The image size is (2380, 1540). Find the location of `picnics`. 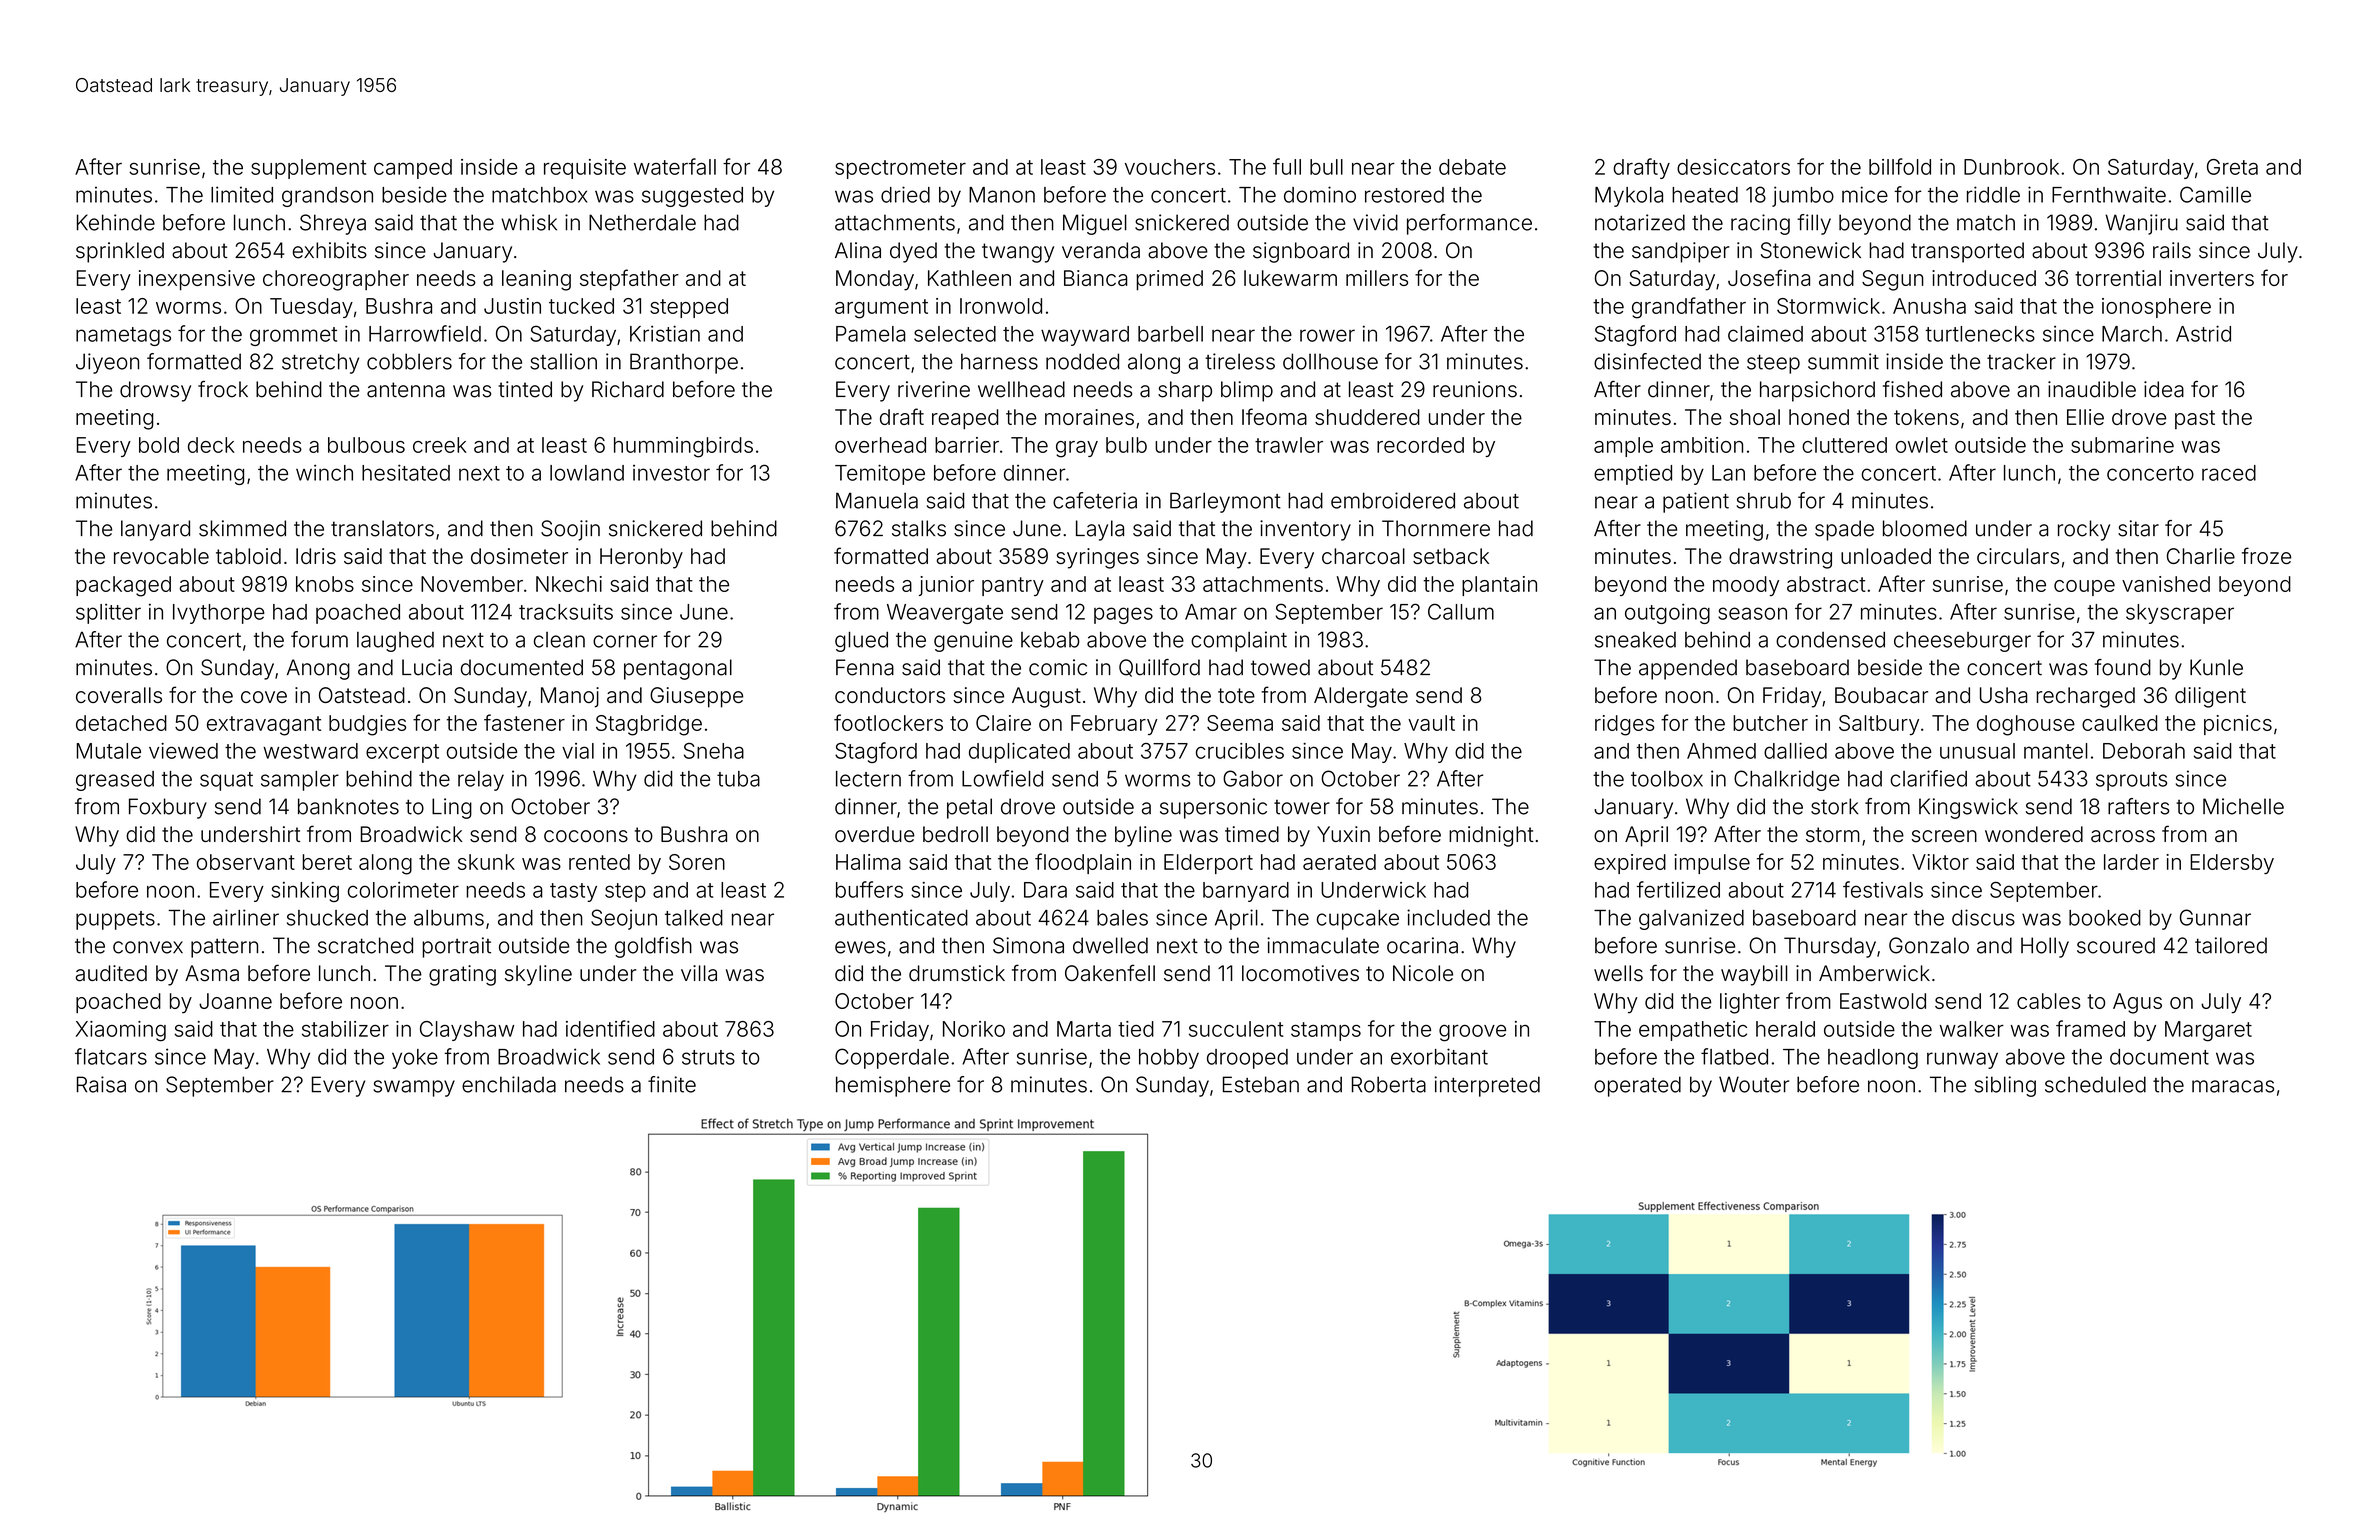

picnics is located at coordinates (2238, 725).
